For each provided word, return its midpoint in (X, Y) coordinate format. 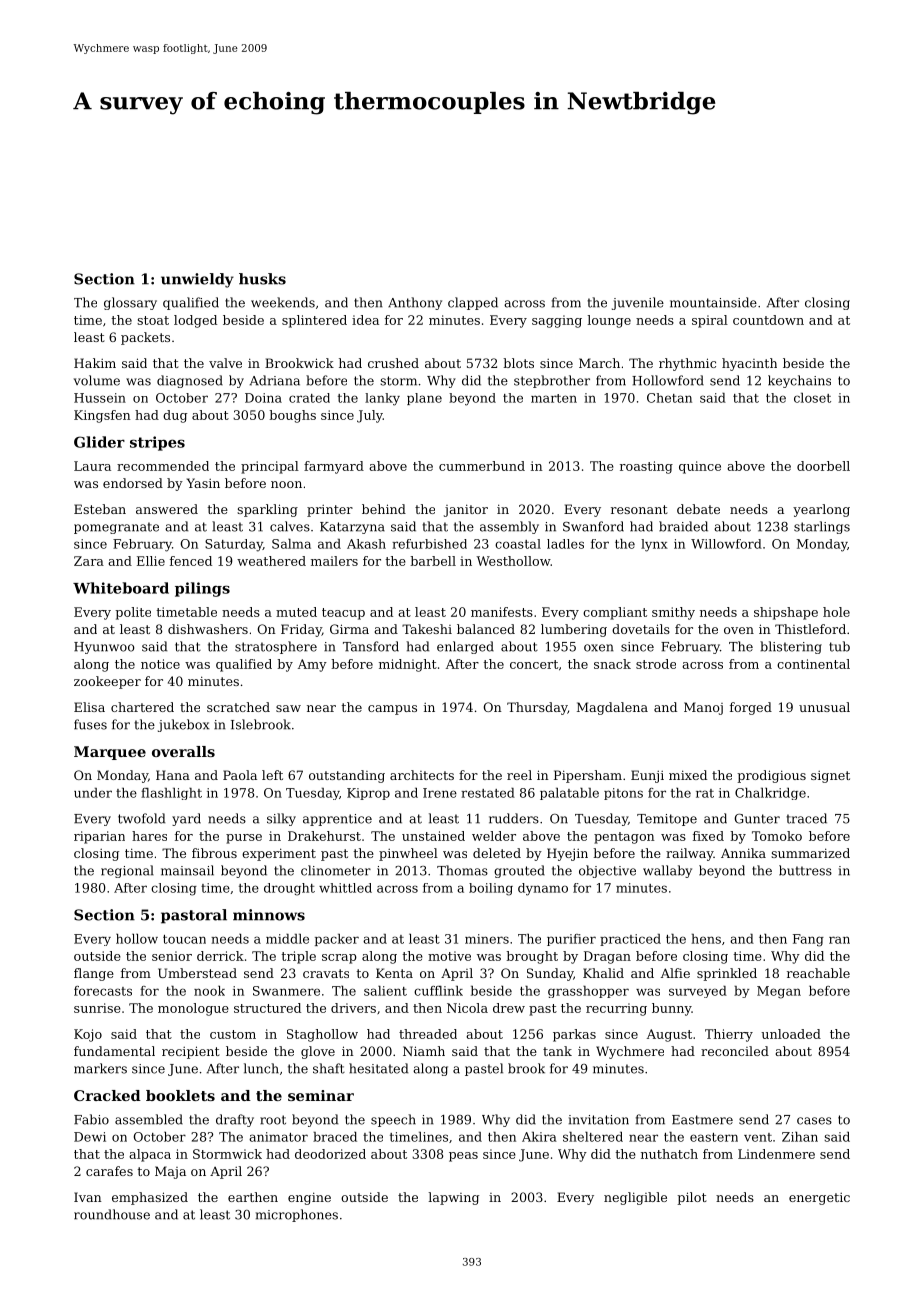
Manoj (703, 708)
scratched (238, 707)
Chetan (669, 398)
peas (463, 1157)
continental (813, 664)
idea (365, 320)
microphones (297, 1215)
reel (519, 775)
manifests (502, 612)
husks (262, 279)
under (93, 793)
